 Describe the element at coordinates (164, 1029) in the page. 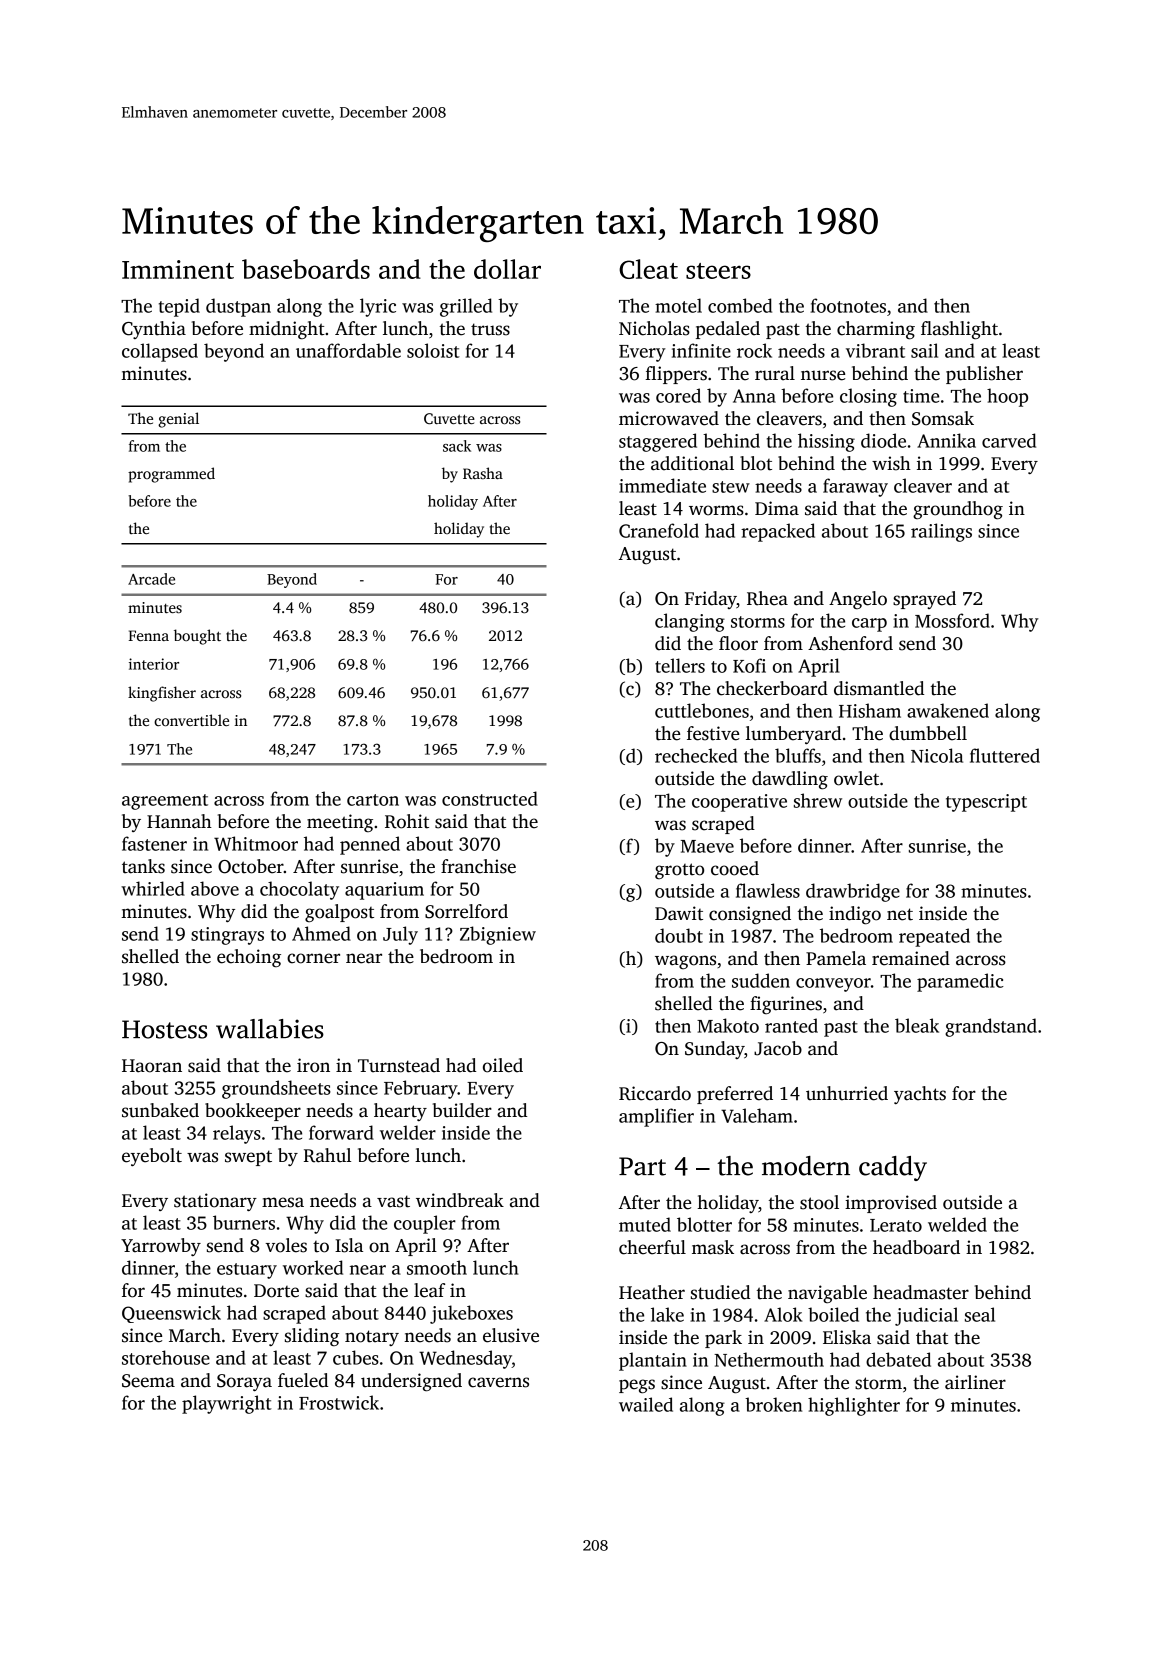

I see `Hostess` at that location.
